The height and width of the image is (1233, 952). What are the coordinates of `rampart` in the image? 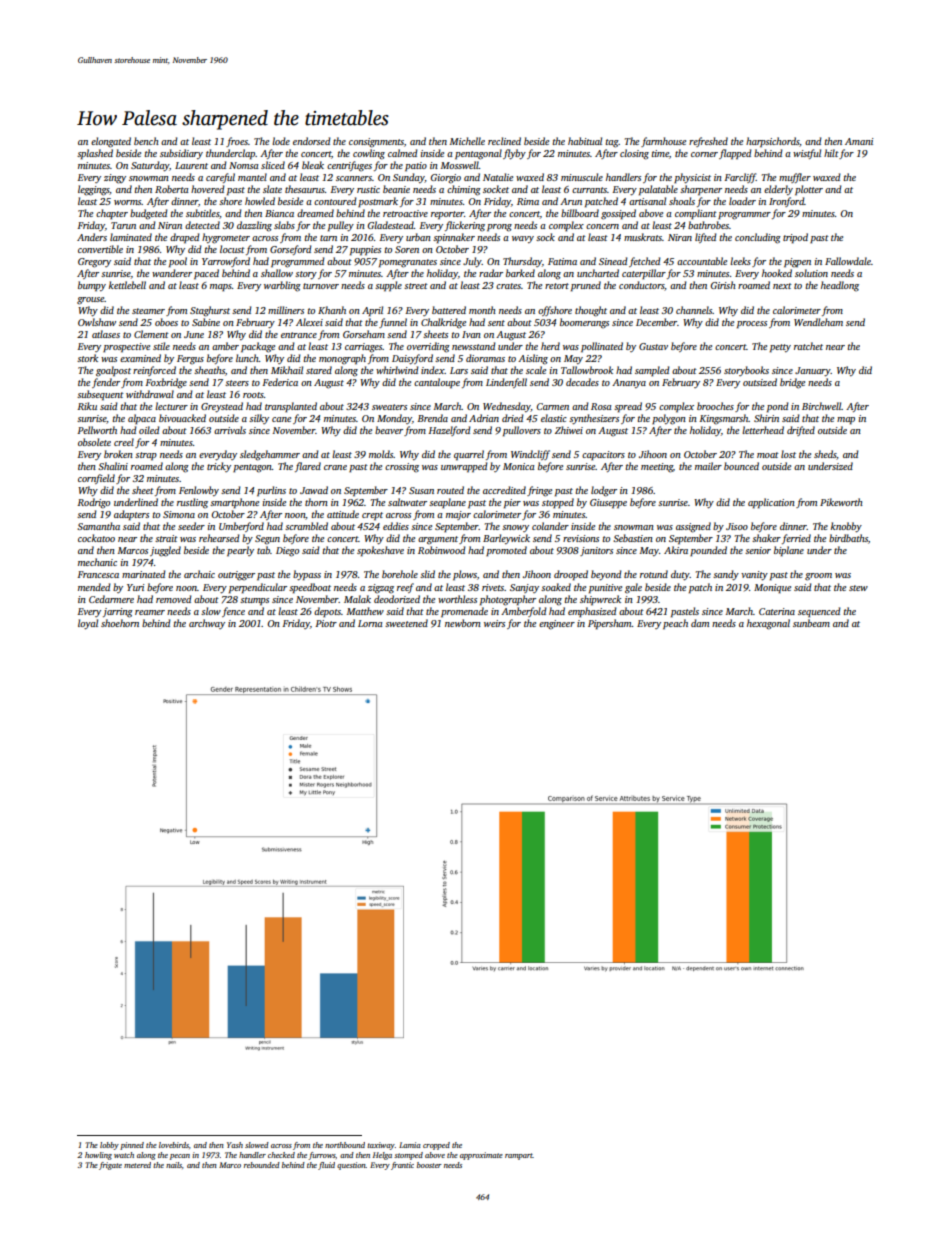 It's located at (519, 1156).
